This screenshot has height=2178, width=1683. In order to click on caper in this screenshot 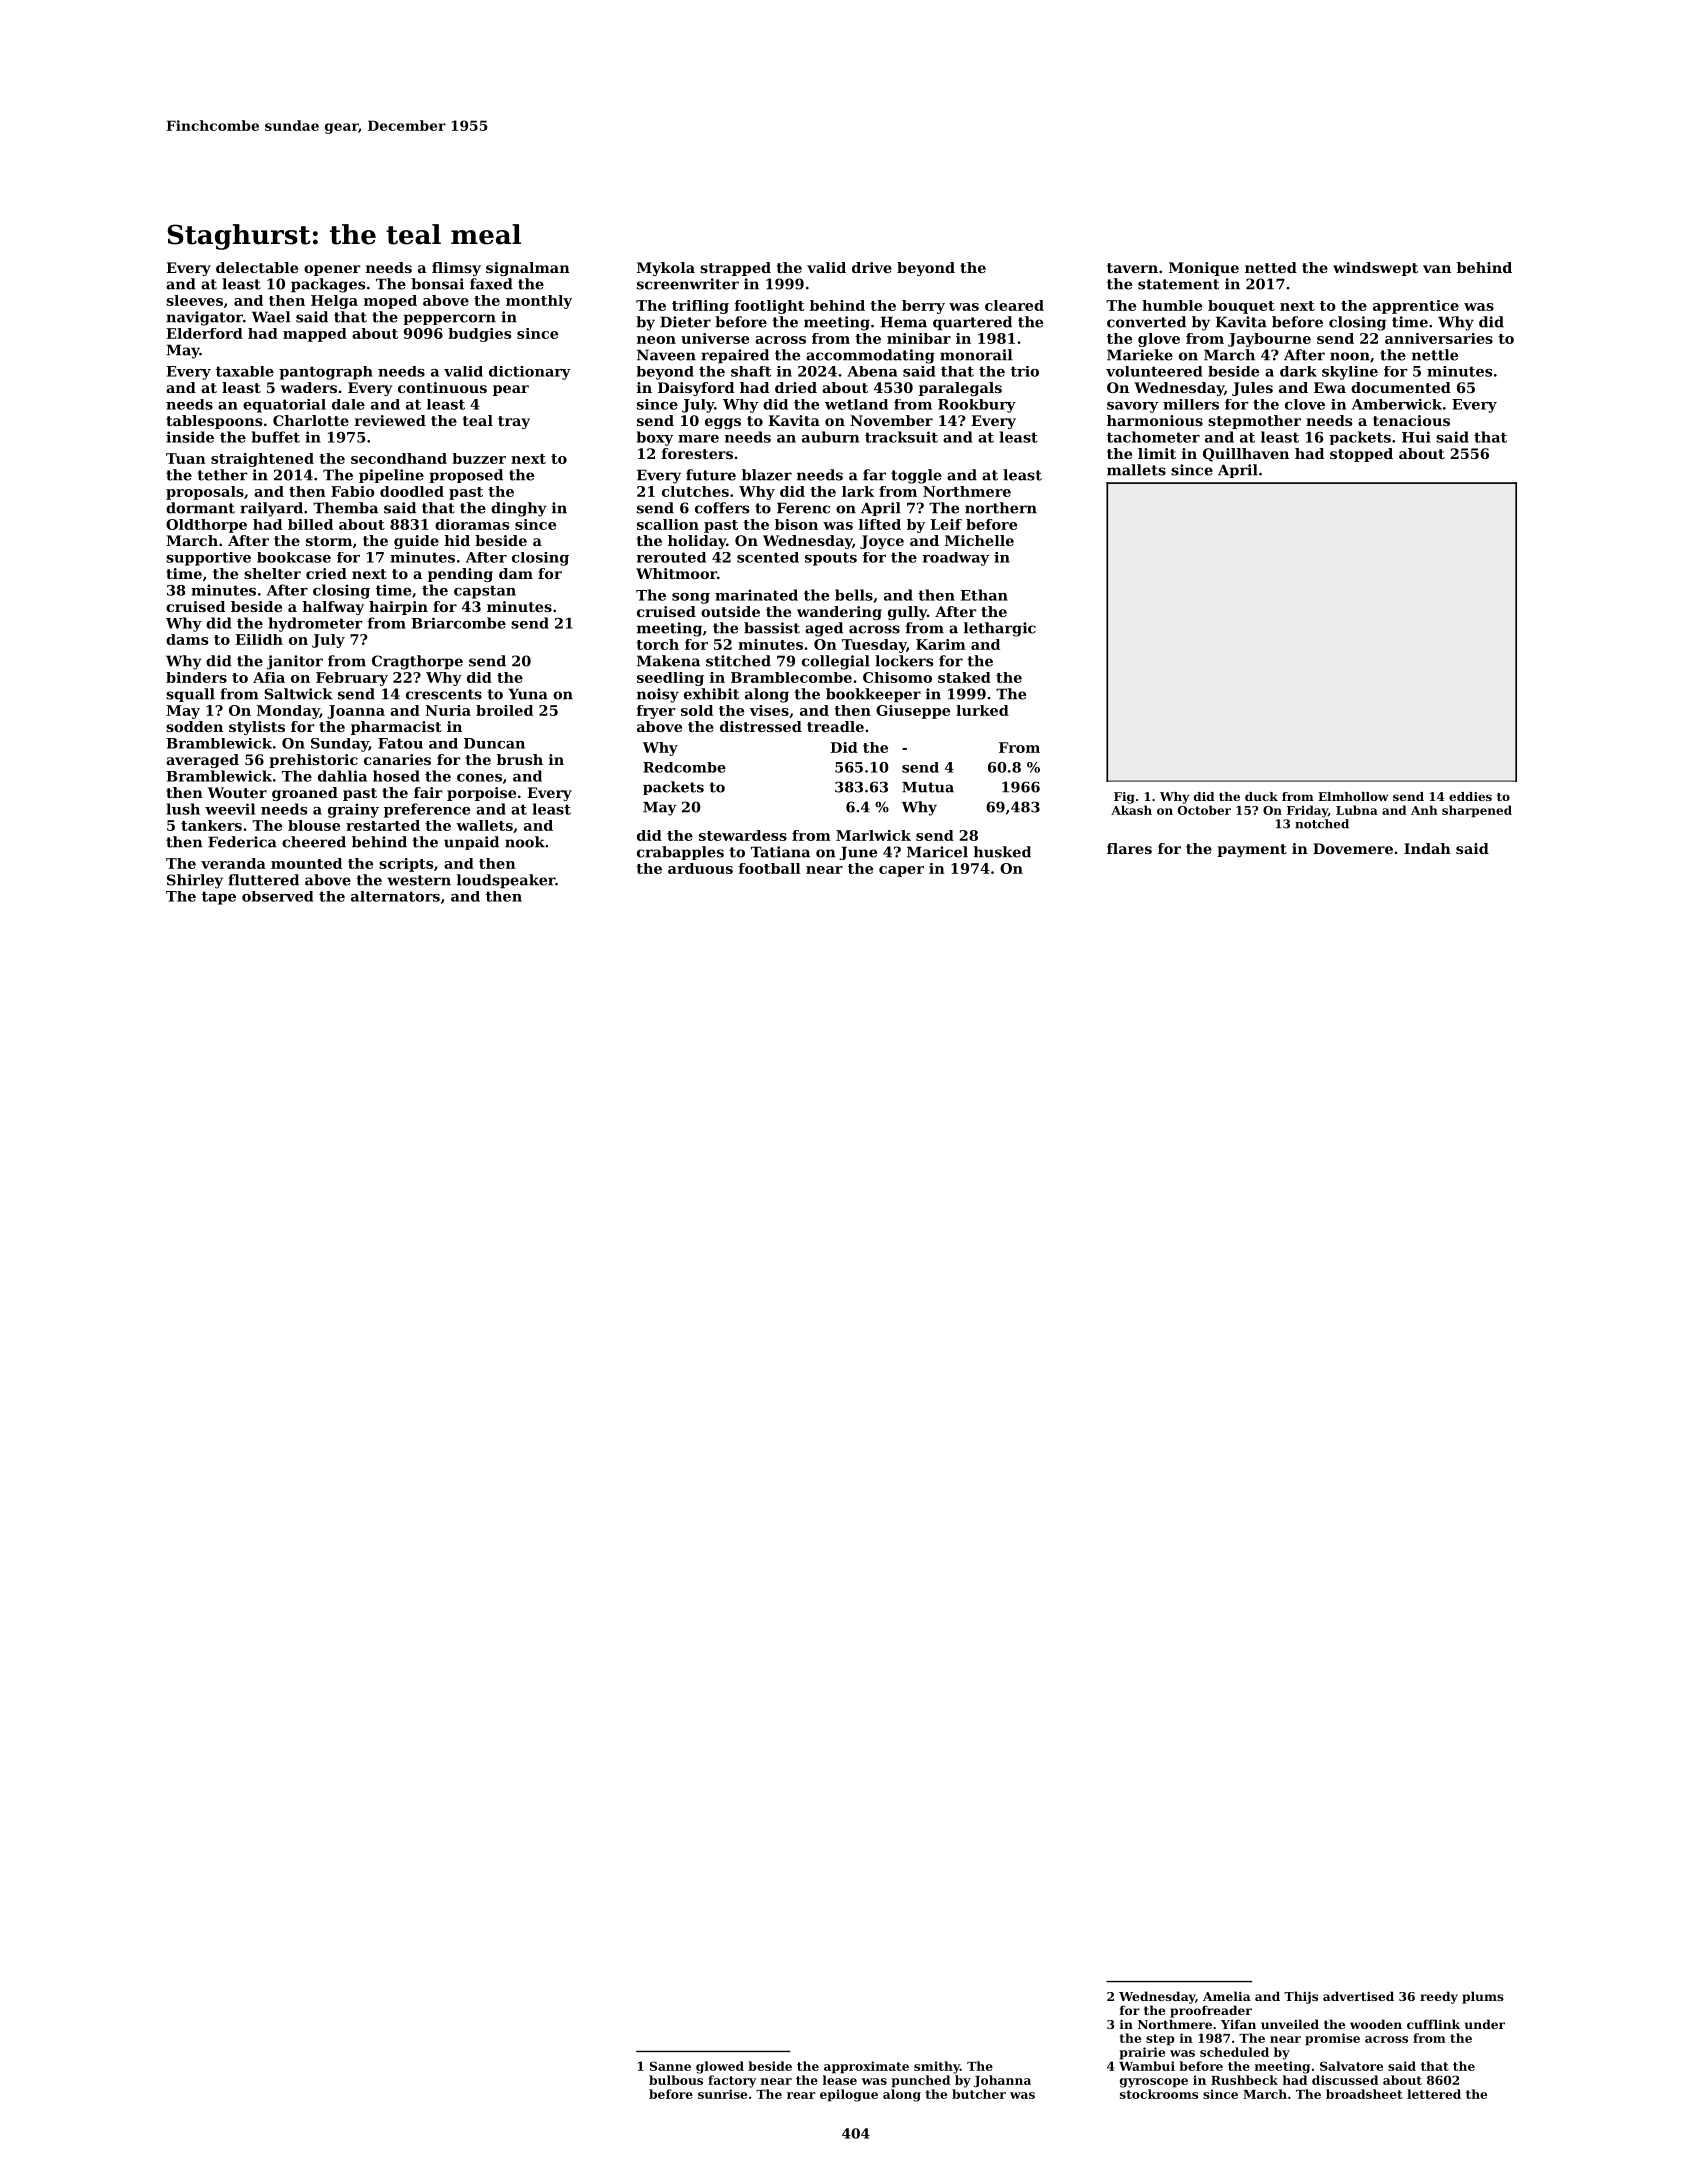, I will do `click(901, 871)`.
